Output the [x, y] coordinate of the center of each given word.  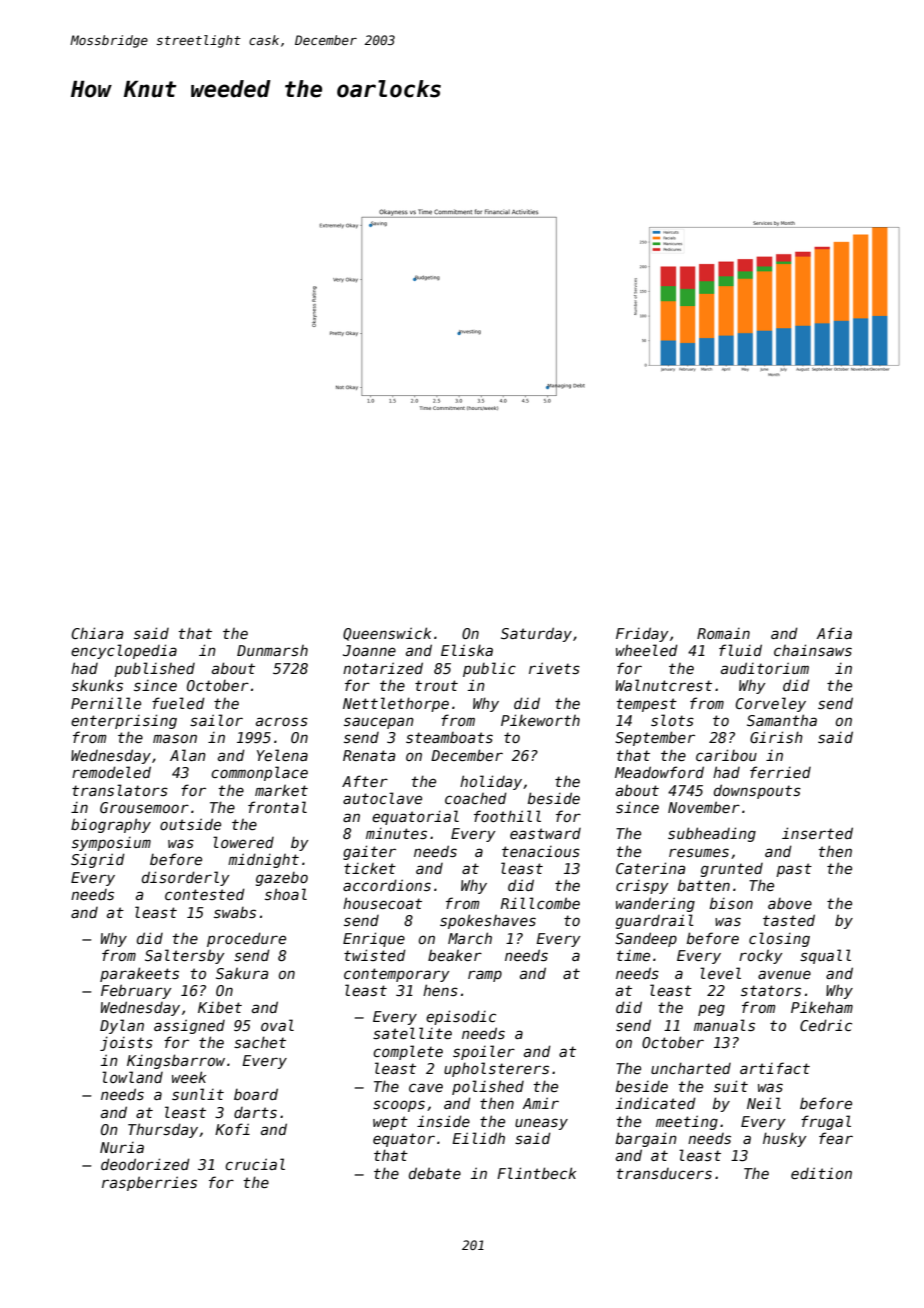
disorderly [186, 878]
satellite [412, 1033]
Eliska [467, 650]
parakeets [139, 974]
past [794, 870]
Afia [834, 633]
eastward [545, 833]
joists [126, 1043]
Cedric [826, 1025]
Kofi [232, 1129]
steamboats [449, 737]
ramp [485, 976]
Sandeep [646, 939]
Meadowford [659, 772]
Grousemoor [144, 807]
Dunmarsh [272, 650]
